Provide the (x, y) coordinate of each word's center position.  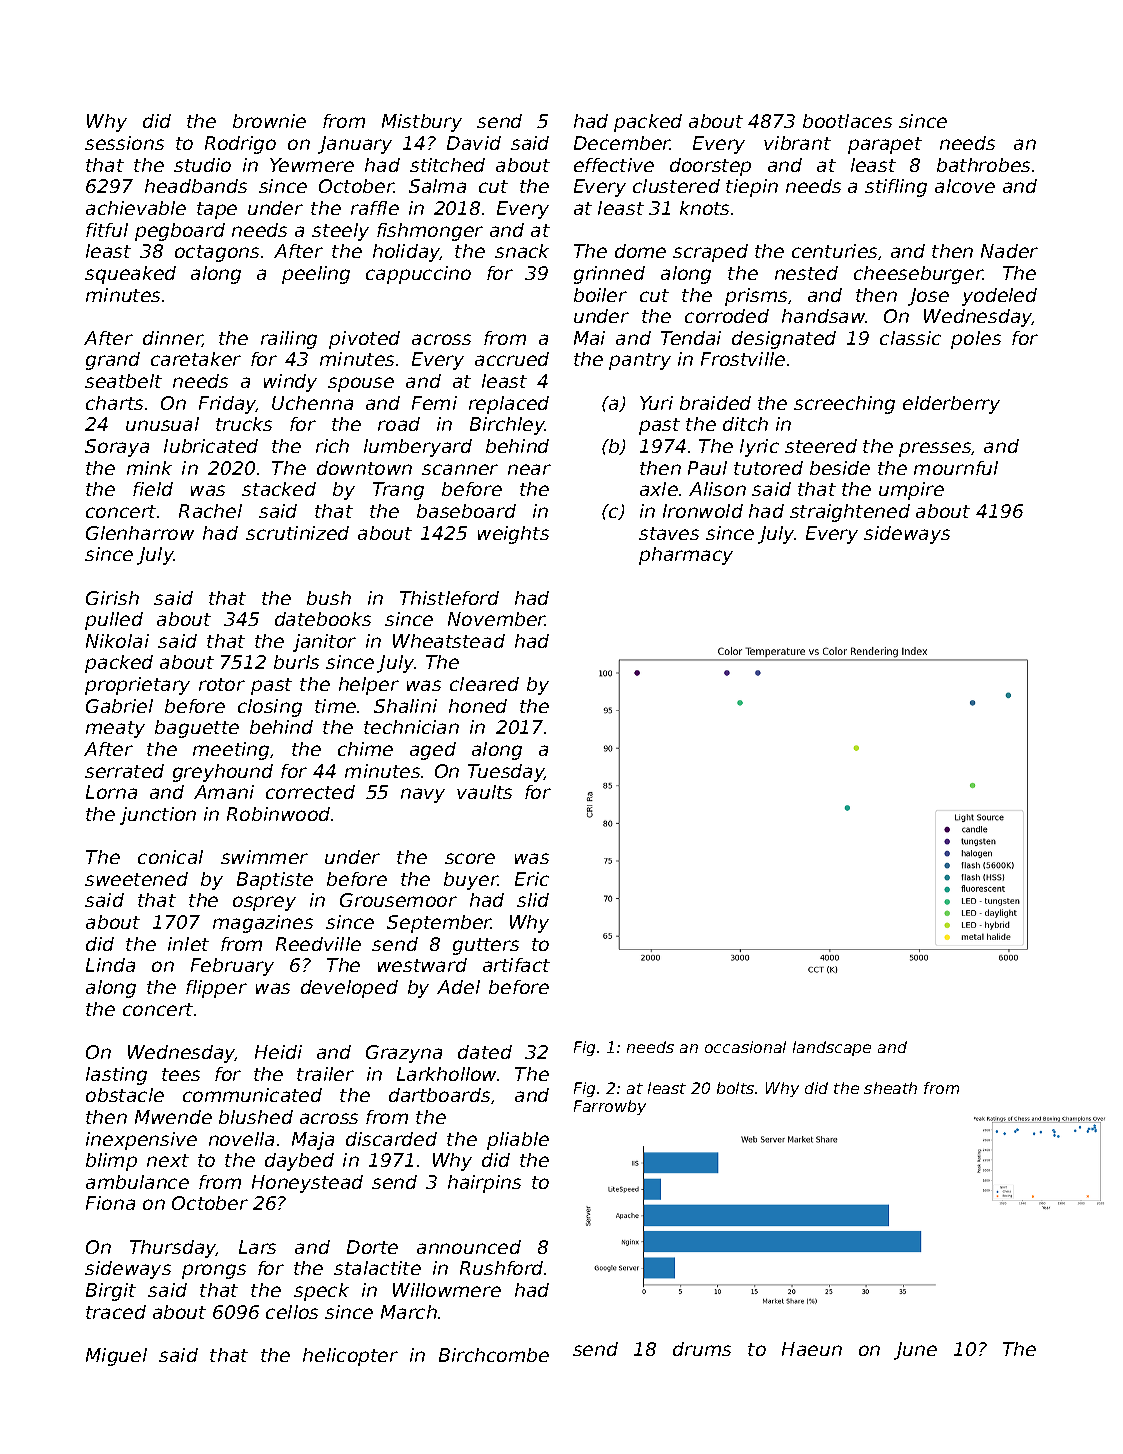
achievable (136, 208)
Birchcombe (494, 1355)
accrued (512, 359)
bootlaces (847, 121)
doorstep (710, 167)
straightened (850, 513)
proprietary (137, 686)
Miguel (116, 1357)
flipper (216, 989)
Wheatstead (449, 641)
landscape (832, 1048)
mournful (956, 468)
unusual (162, 424)
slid (533, 900)
